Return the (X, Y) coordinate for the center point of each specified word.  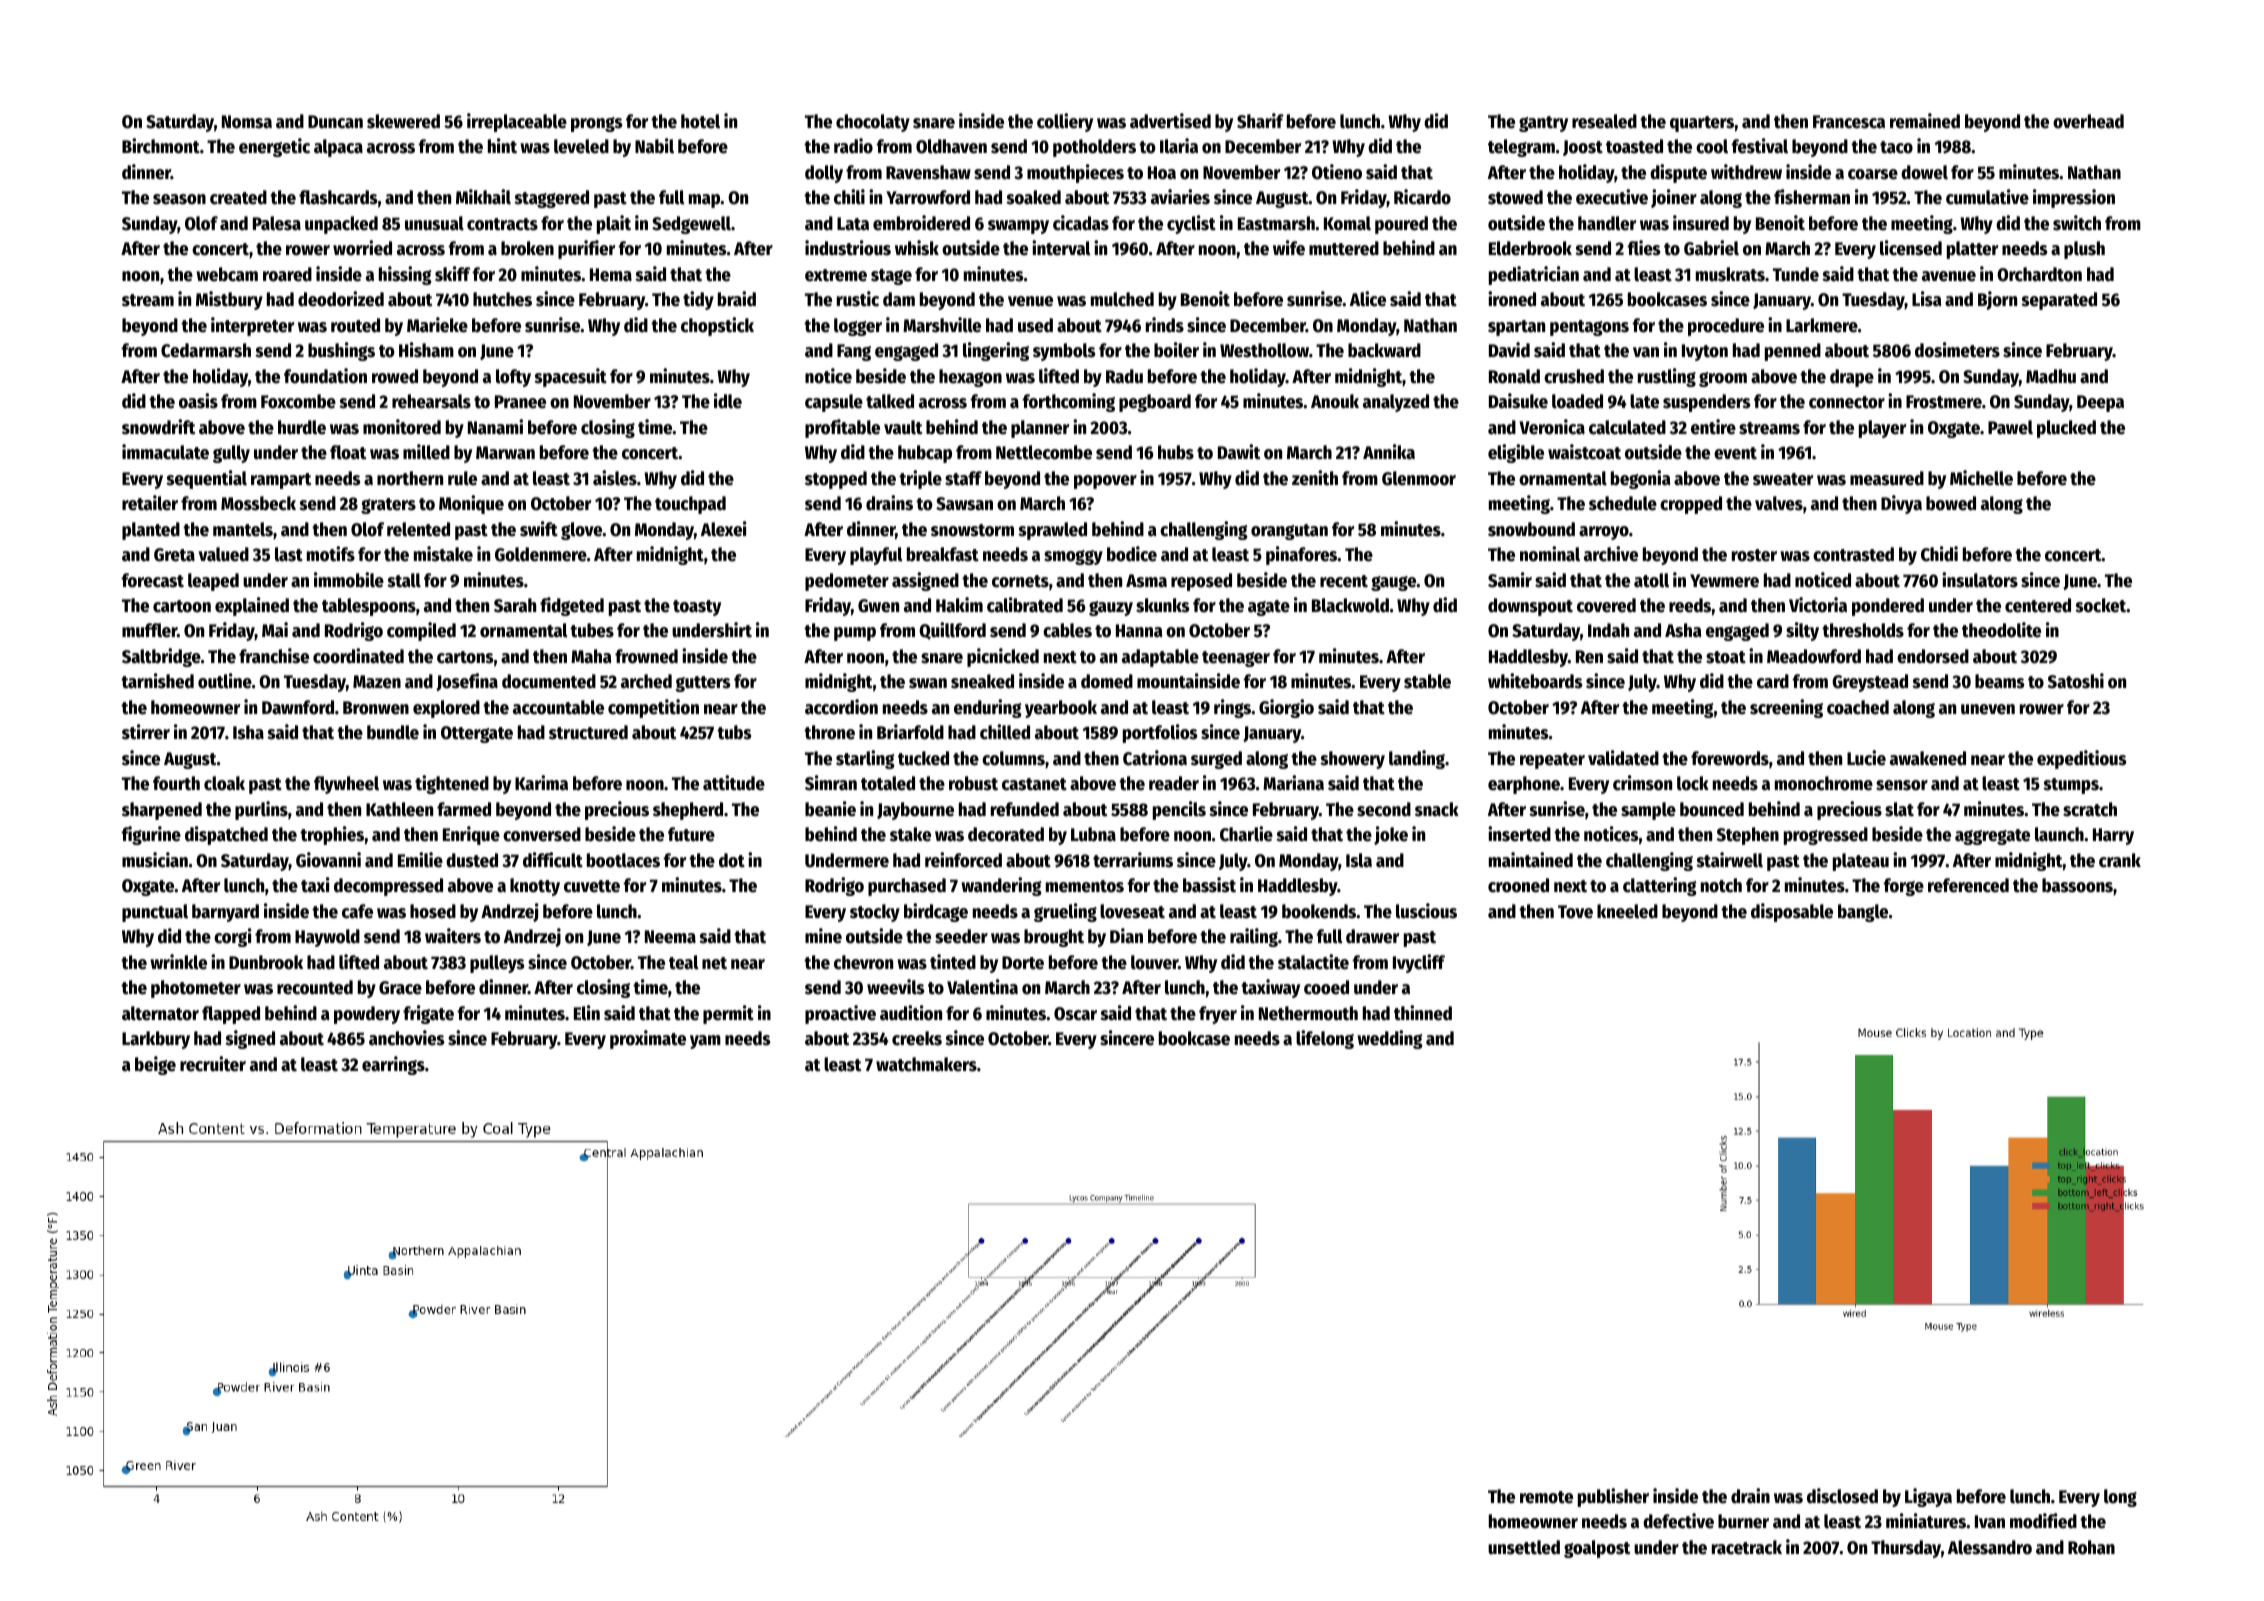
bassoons (2077, 885)
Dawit (1239, 452)
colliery (1065, 122)
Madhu (2051, 376)
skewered (403, 121)
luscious (1426, 911)
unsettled (1524, 1547)
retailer (150, 503)
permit (728, 1014)
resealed (1604, 121)
